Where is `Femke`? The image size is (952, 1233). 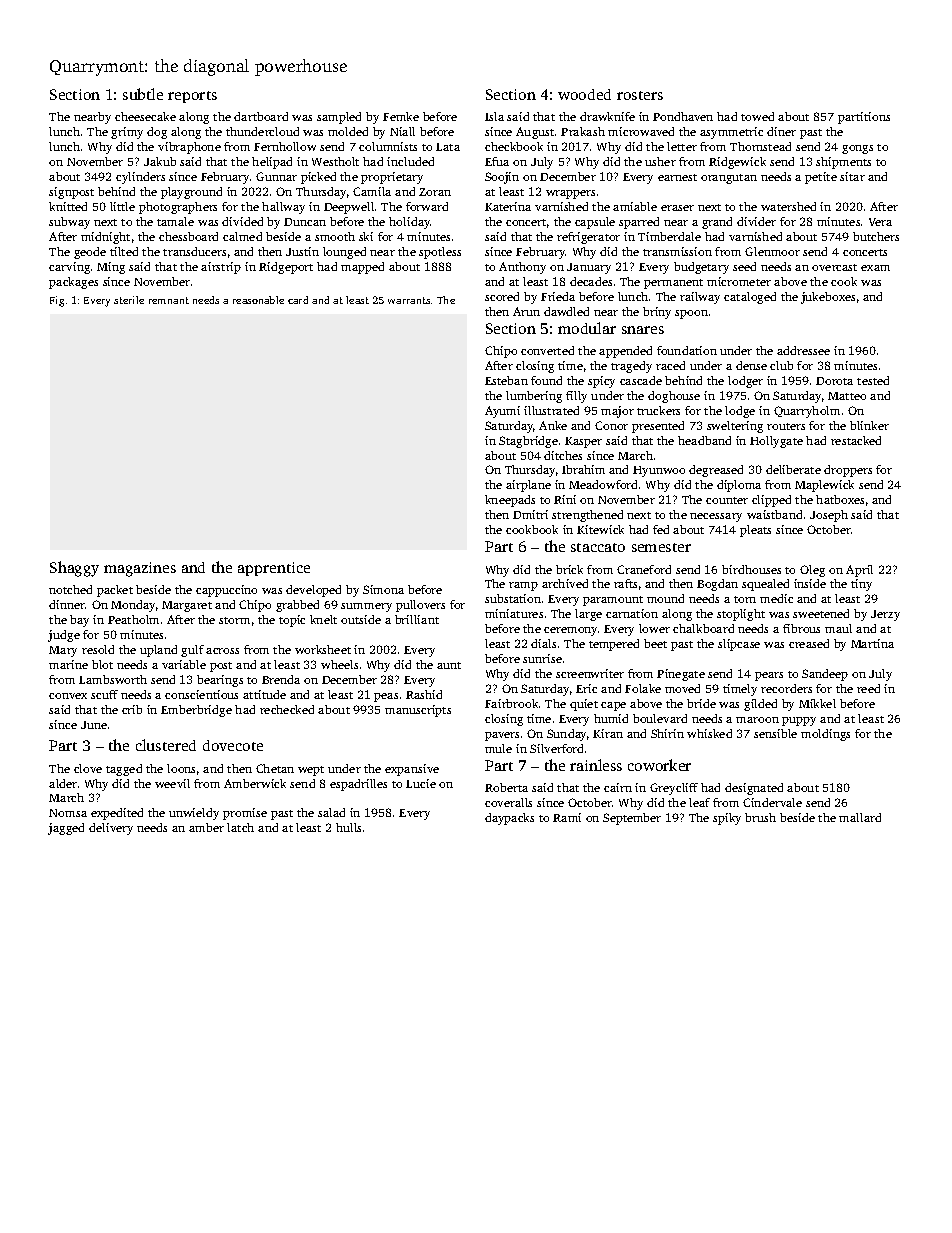
Femke is located at coordinates (401, 116).
